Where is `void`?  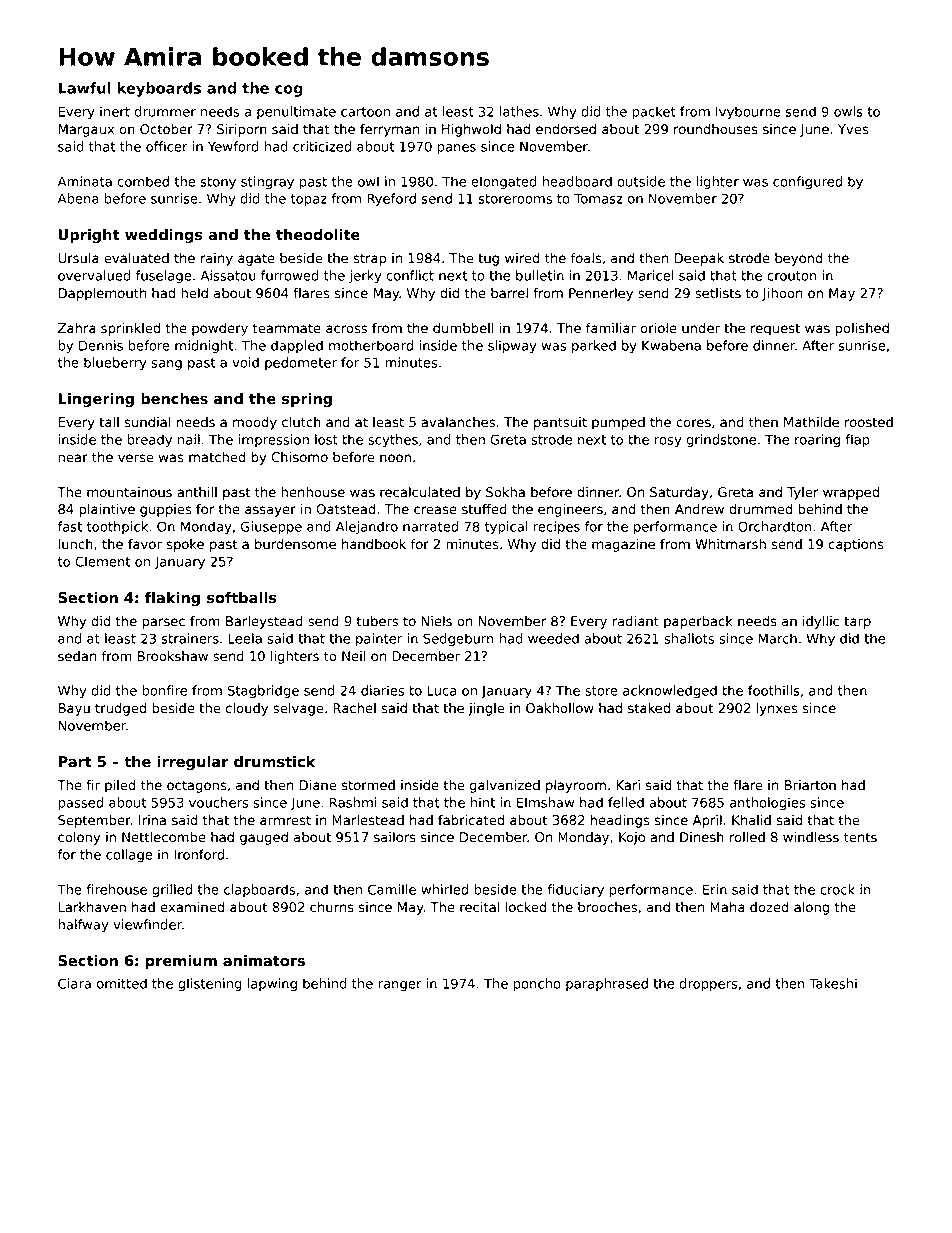 void is located at coordinates (245, 362).
